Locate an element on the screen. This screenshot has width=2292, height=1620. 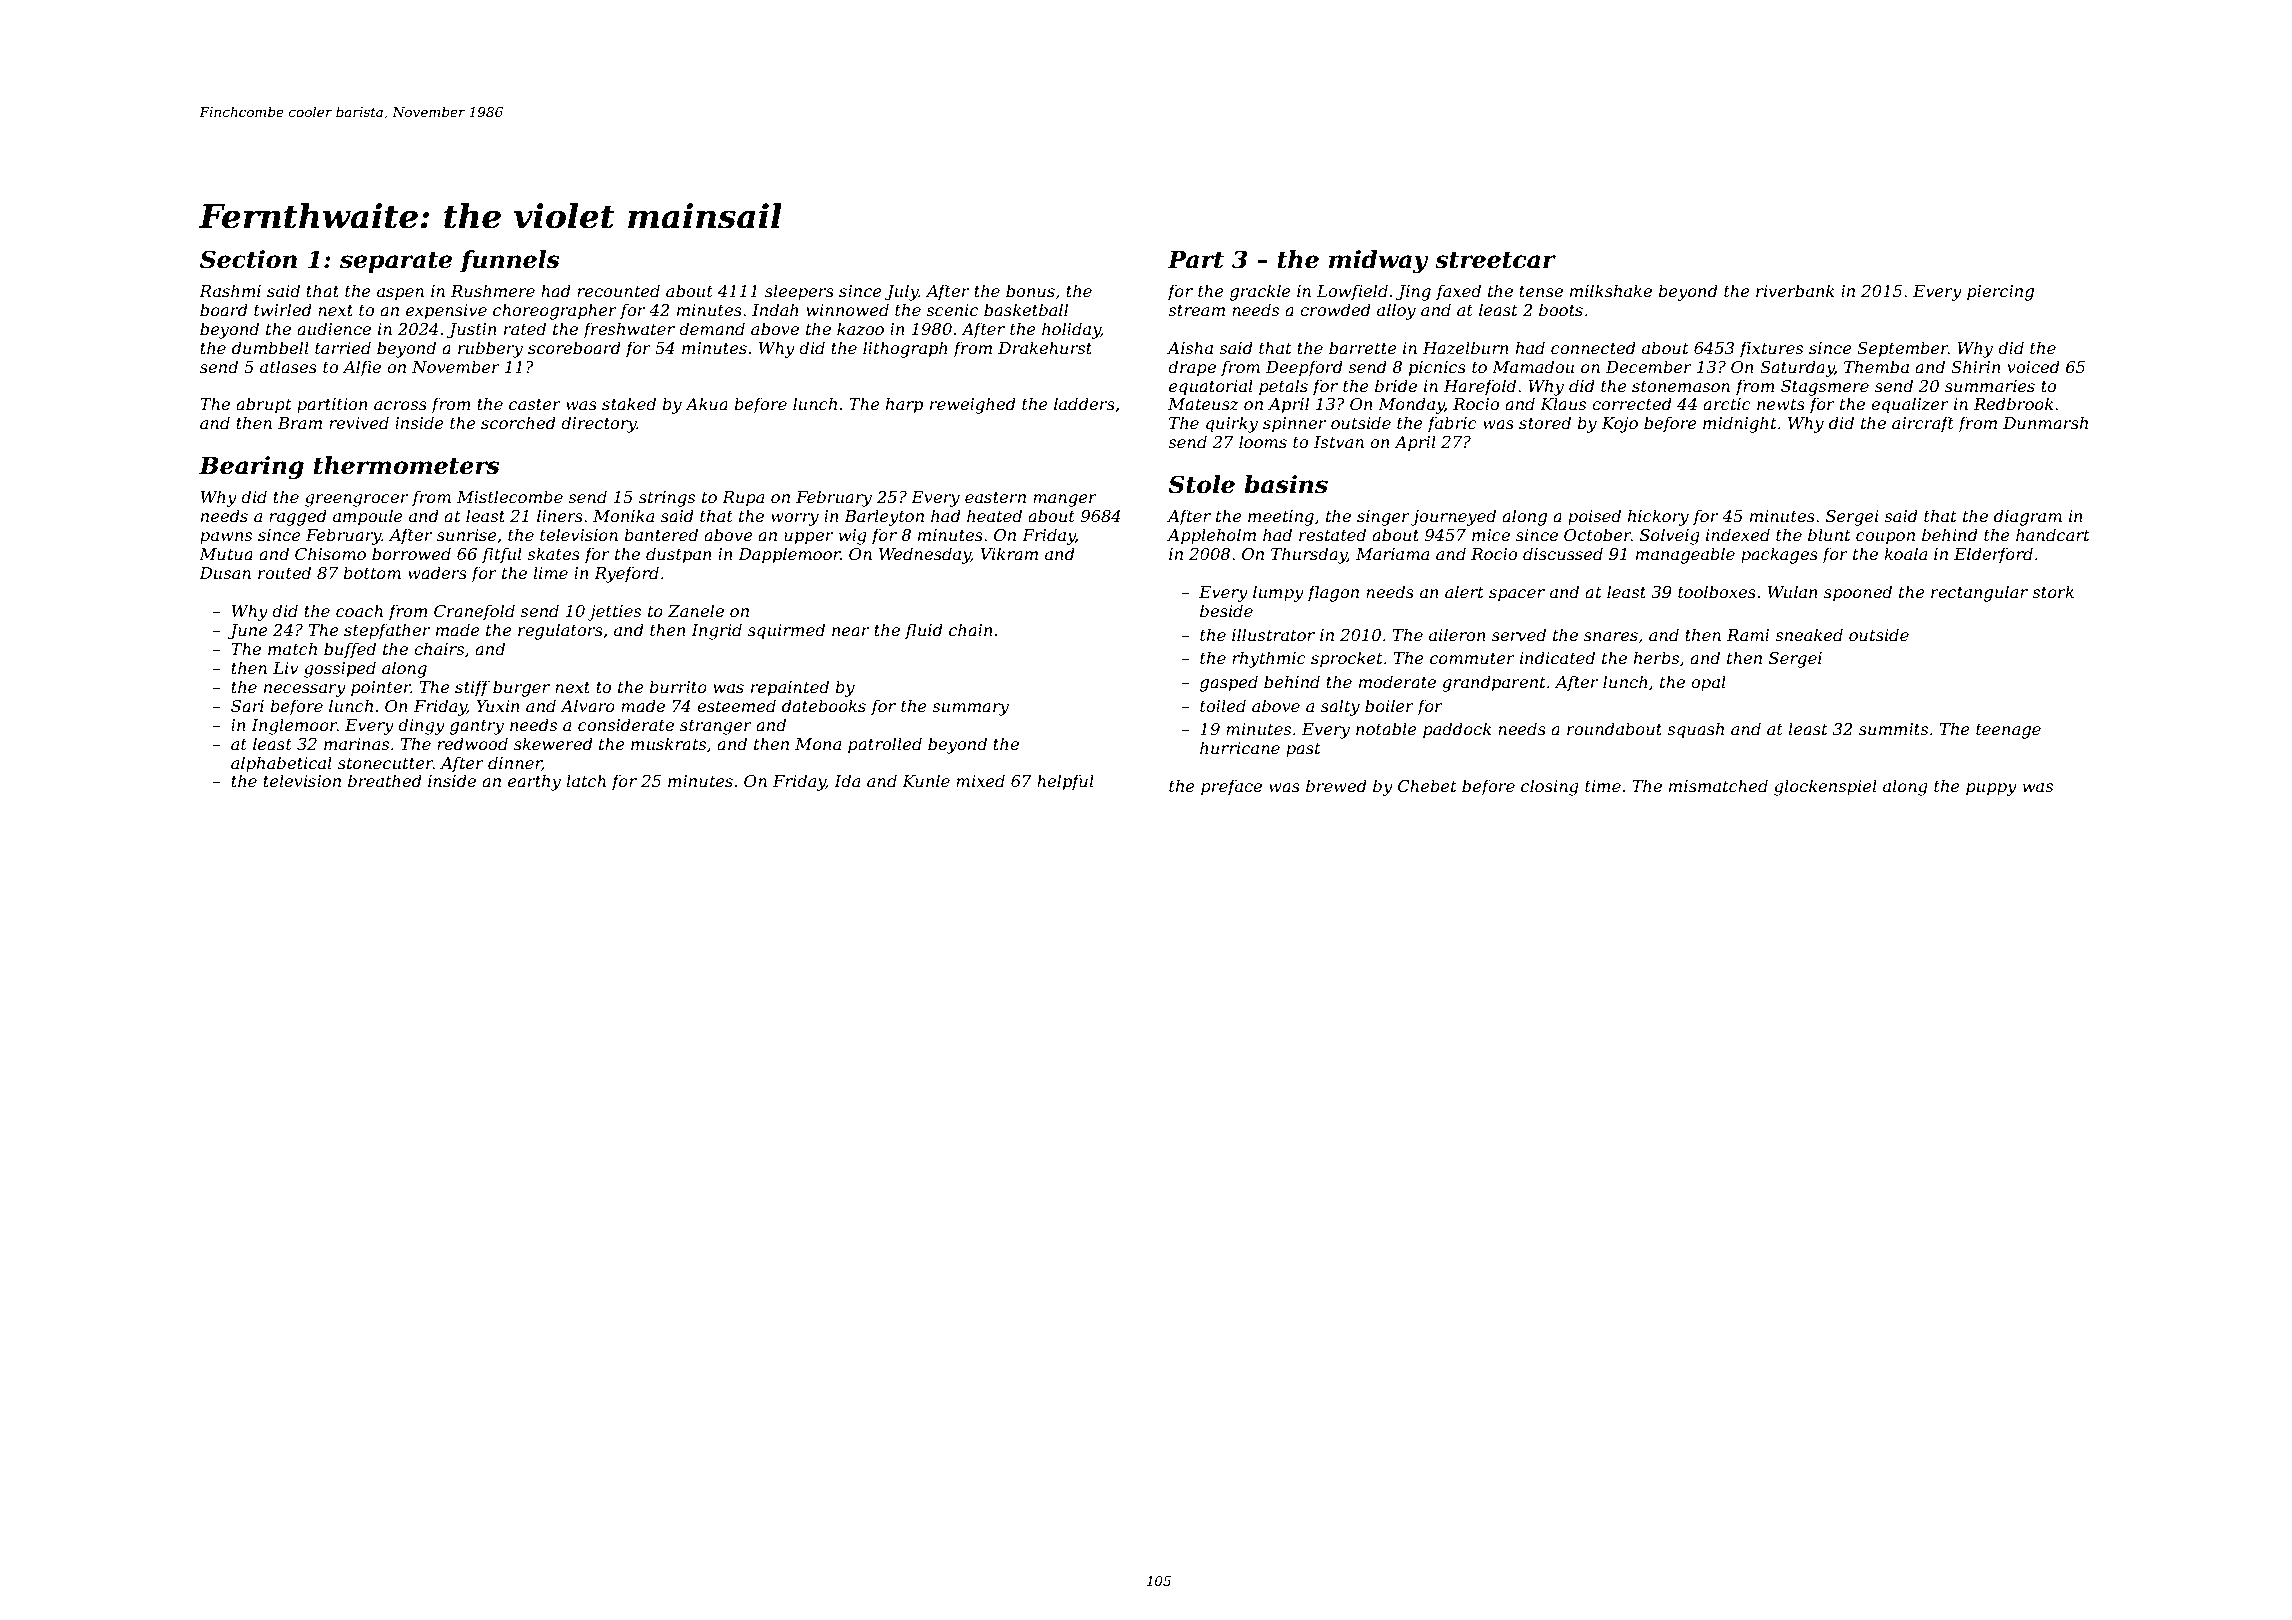
aircraft is located at coordinates (1923, 424).
